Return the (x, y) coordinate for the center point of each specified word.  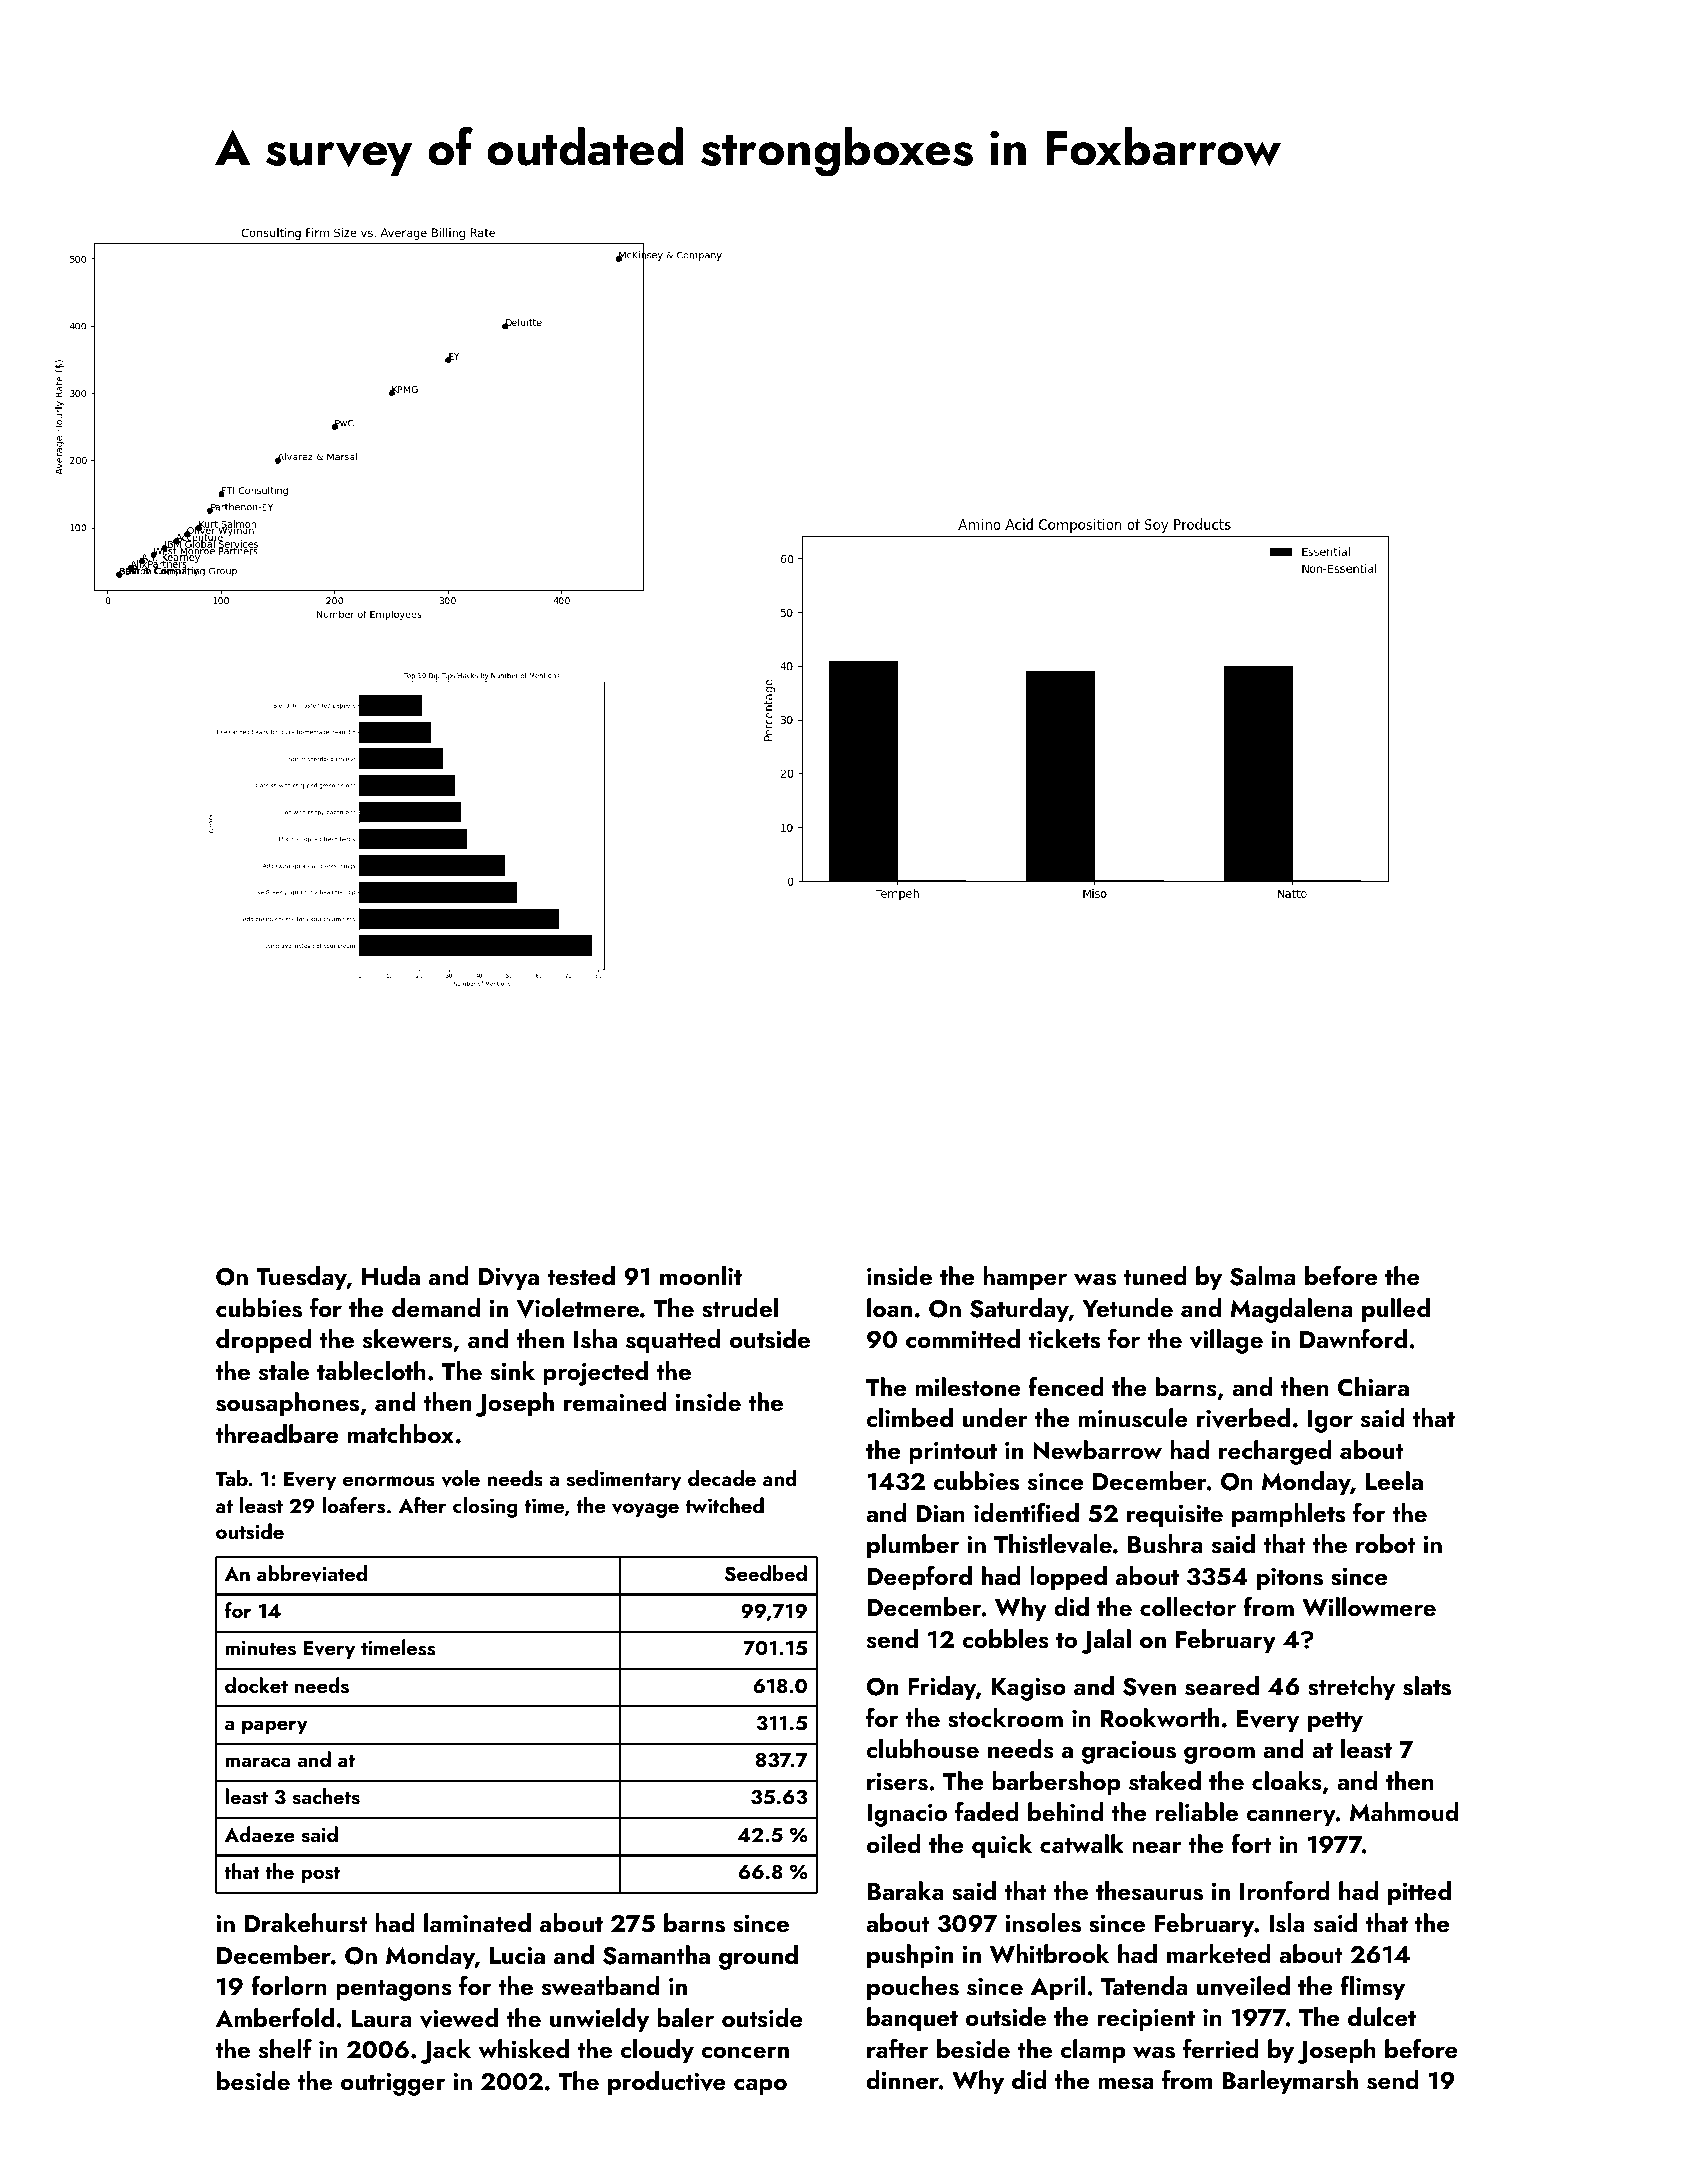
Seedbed (766, 1573)
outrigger (393, 2084)
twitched (724, 1505)
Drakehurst (306, 1923)
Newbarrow (1097, 1450)
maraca (257, 1762)
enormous (389, 1481)
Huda (391, 1276)
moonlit (701, 1275)
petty (1335, 1722)
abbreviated (312, 1573)
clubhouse (922, 1749)
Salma (1262, 1276)
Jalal (1106, 1641)
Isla (1287, 1923)
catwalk (1082, 1843)
